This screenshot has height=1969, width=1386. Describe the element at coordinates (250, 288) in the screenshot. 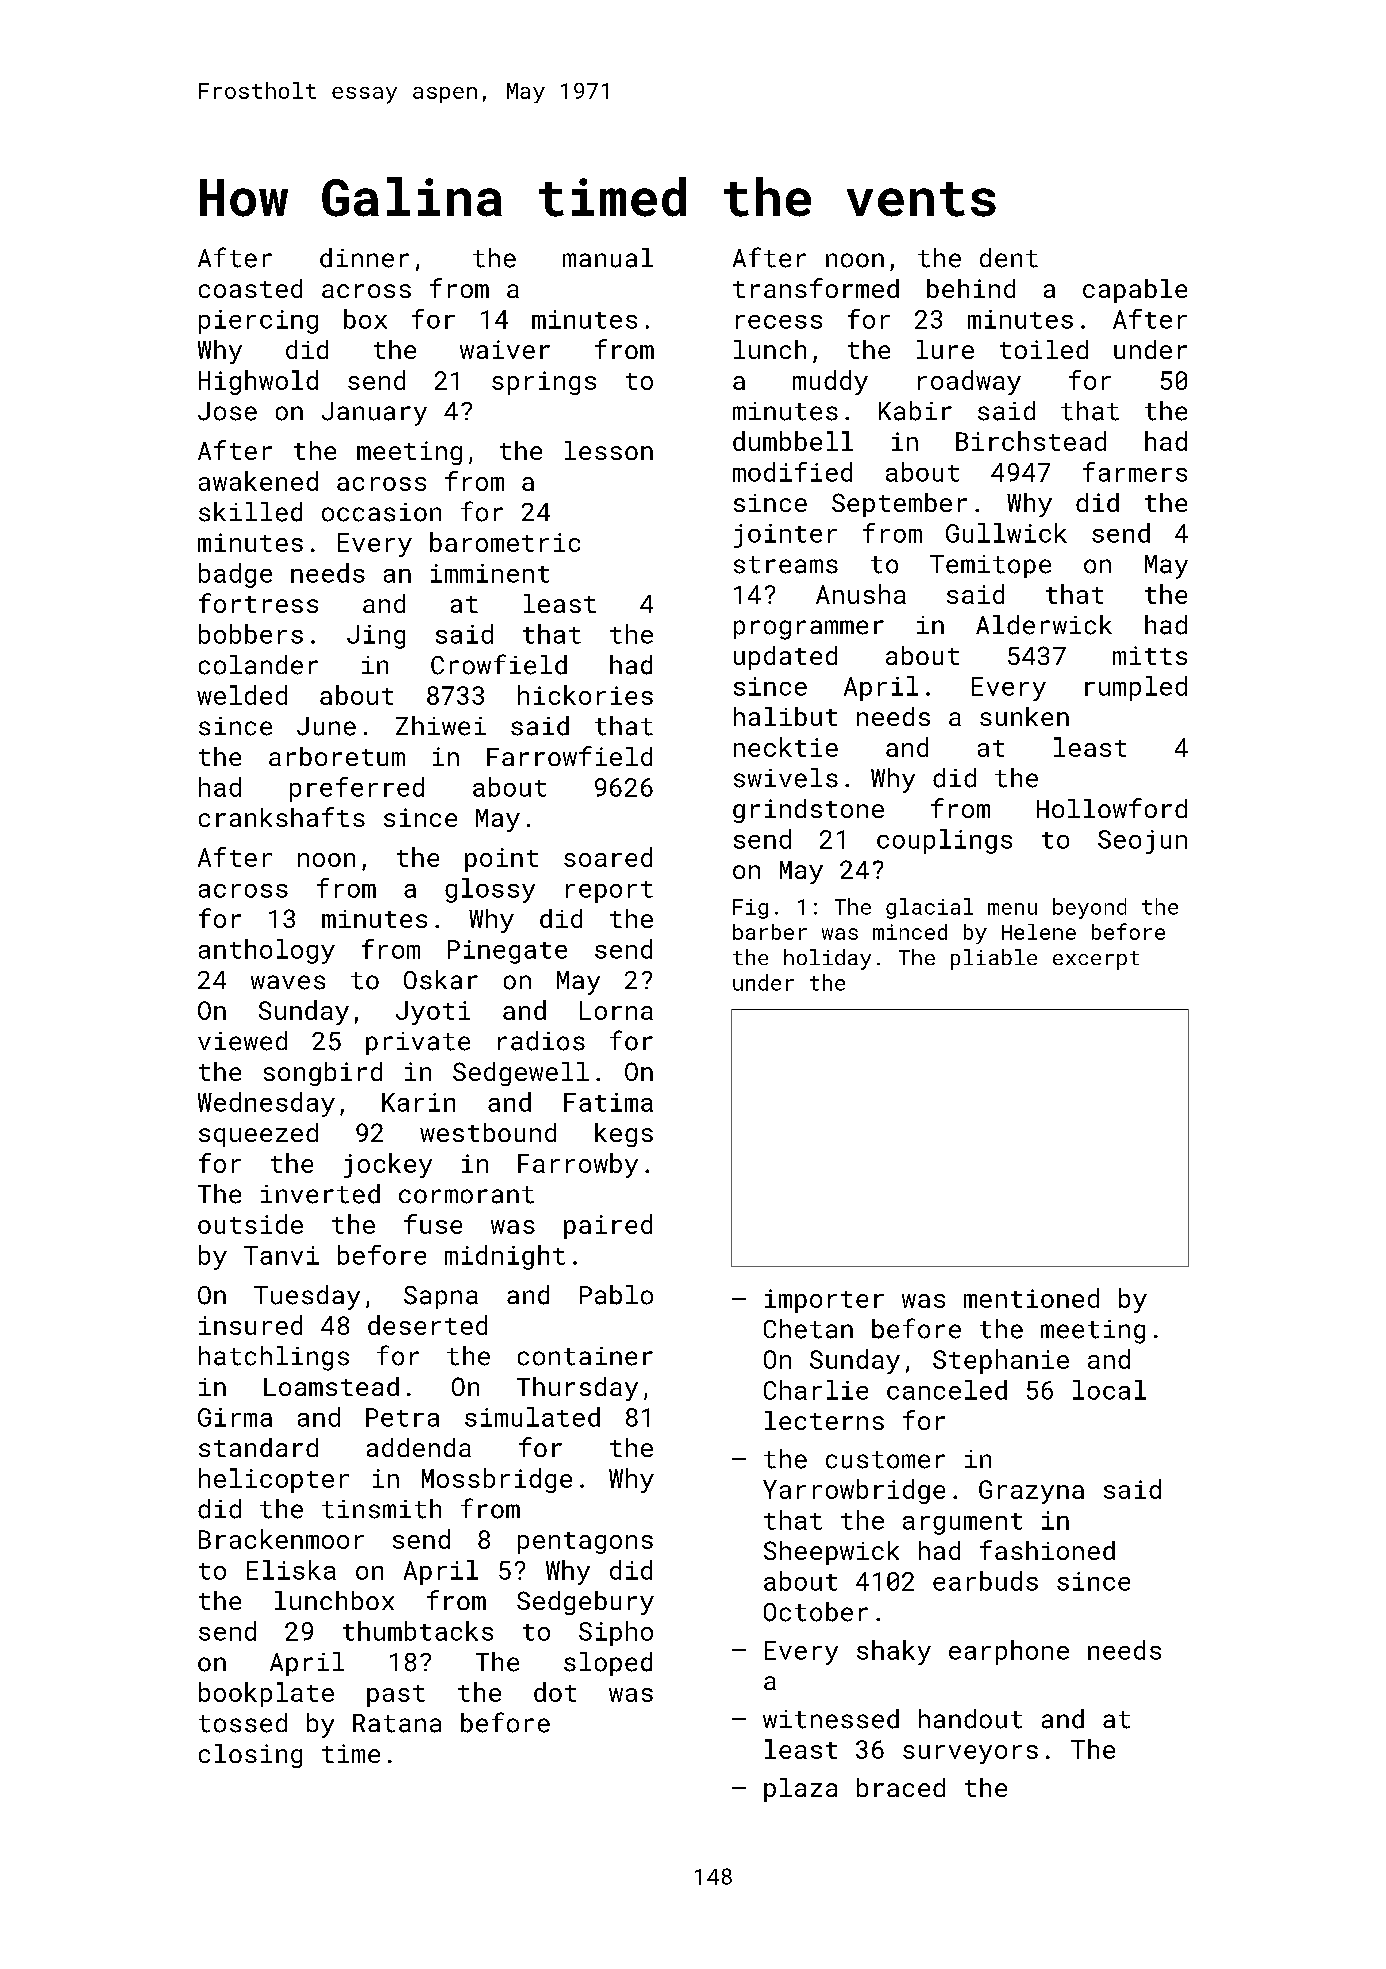

I see `coasted` at that location.
